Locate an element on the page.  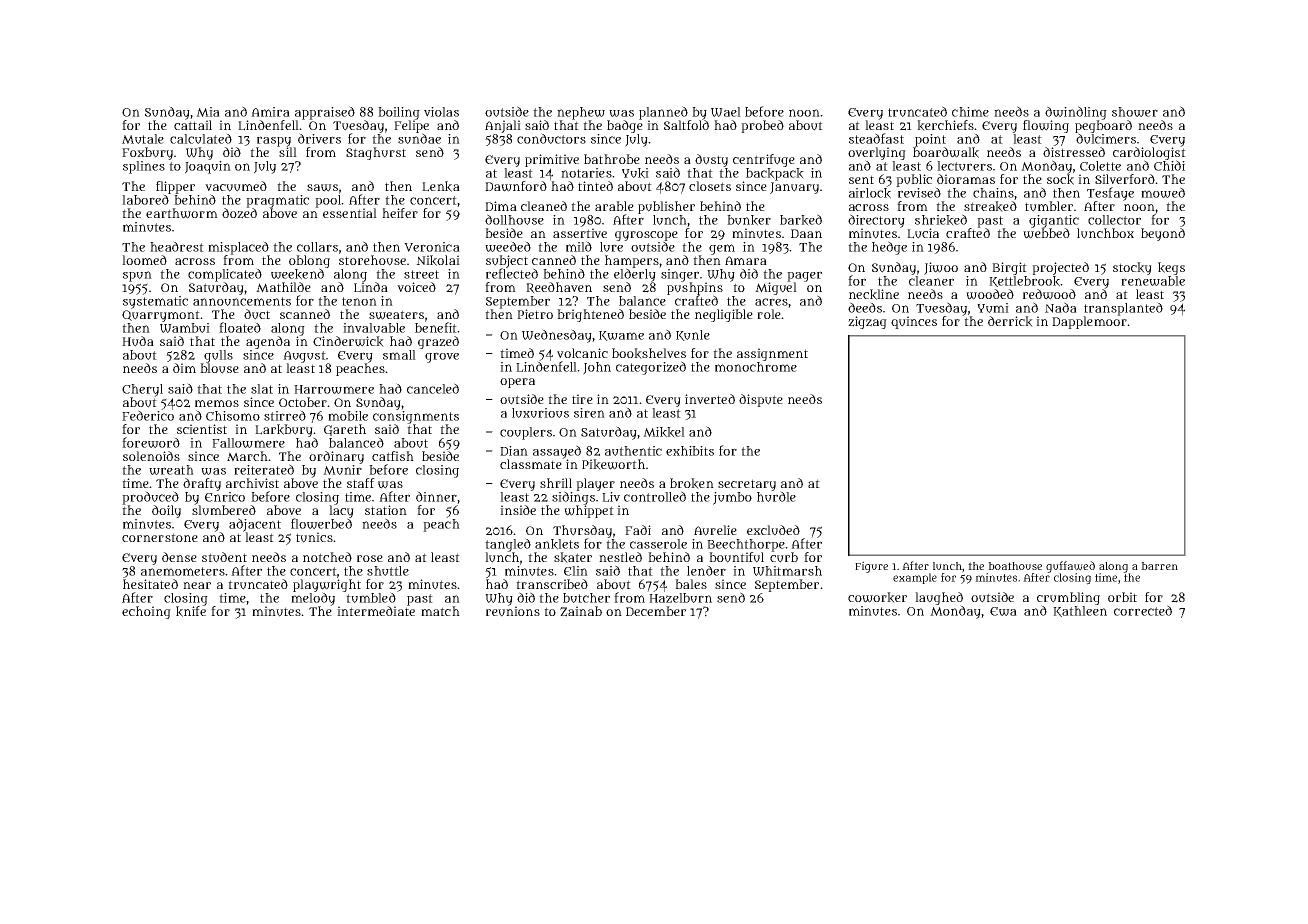
pushpins is located at coordinates (695, 289).
